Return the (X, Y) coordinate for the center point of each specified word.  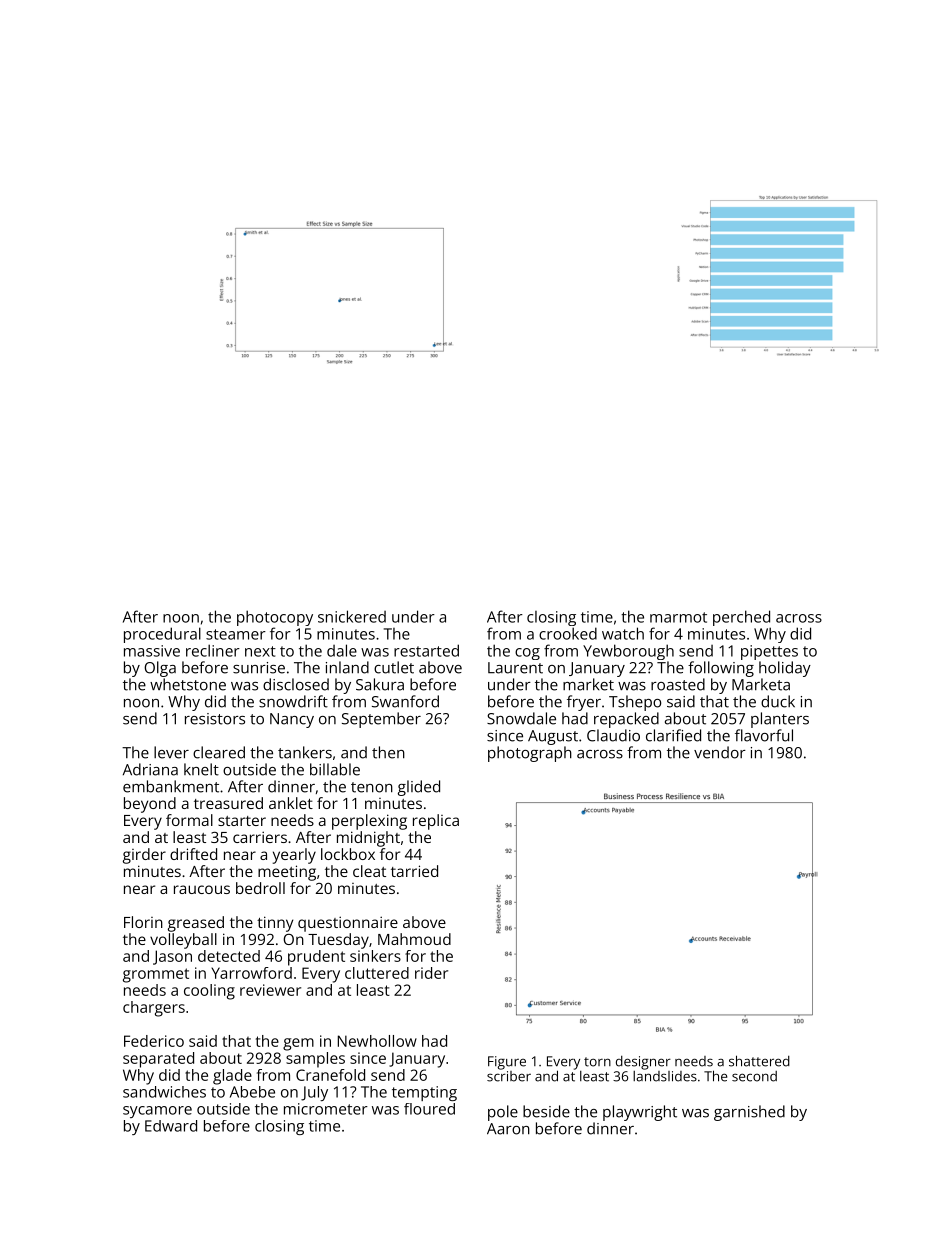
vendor (720, 752)
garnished (749, 1113)
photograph (530, 754)
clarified (673, 735)
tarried (414, 871)
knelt (201, 769)
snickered (352, 616)
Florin (143, 922)
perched (741, 618)
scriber (509, 1076)
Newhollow (377, 1041)
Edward (171, 1126)
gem (298, 1044)
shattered (759, 1061)
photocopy (275, 618)
